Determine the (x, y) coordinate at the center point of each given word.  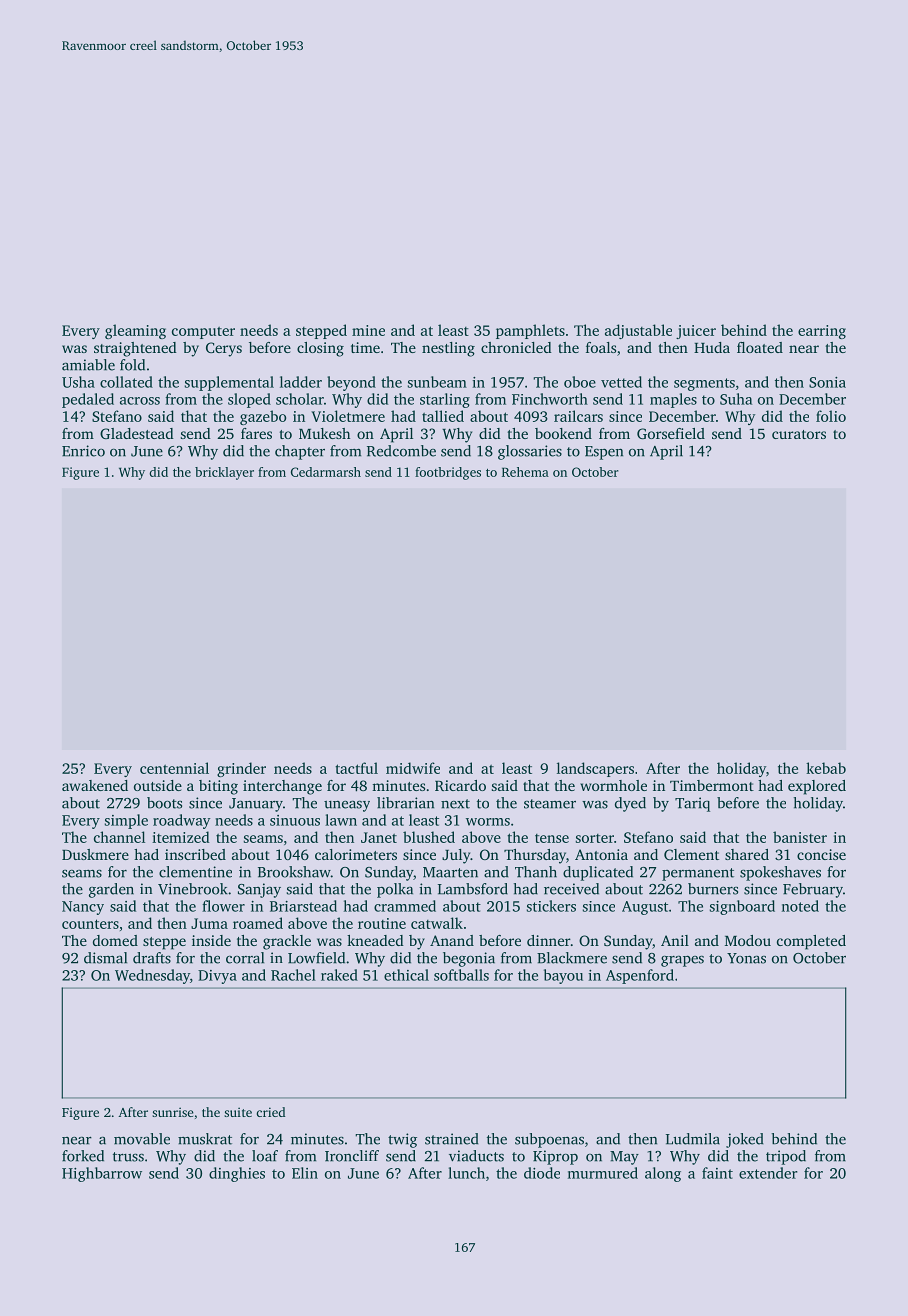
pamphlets (530, 331)
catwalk (437, 923)
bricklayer (224, 473)
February (813, 890)
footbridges (448, 473)
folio (831, 416)
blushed (429, 837)
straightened (135, 349)
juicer (696, 332)
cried (270, 1112)
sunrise (173, 1112)
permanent (698, 874)
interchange (282, 787)
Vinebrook (193, 889)
